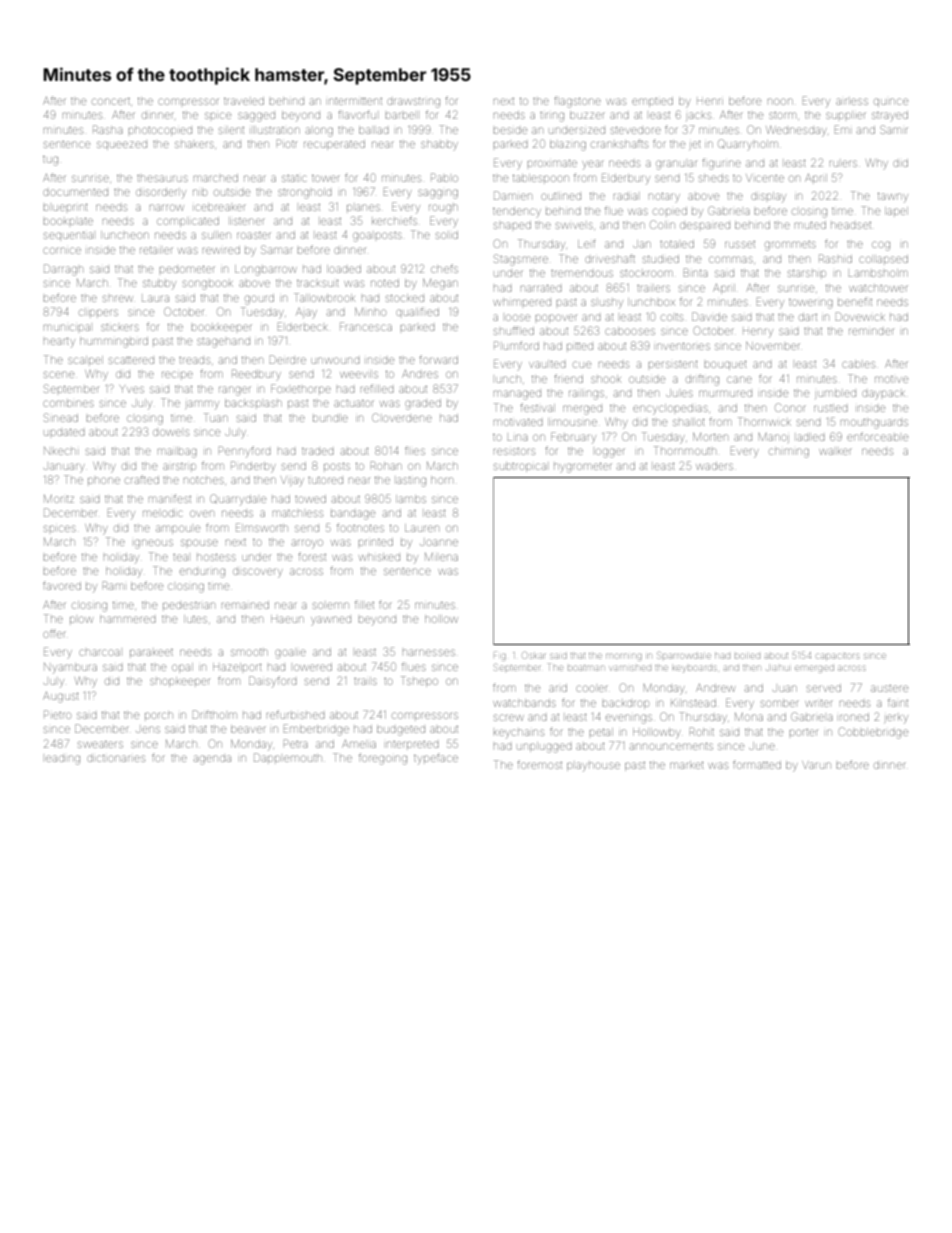  Describe the element at coordinates (75, 192) in the page. I see `documented` at that location.
